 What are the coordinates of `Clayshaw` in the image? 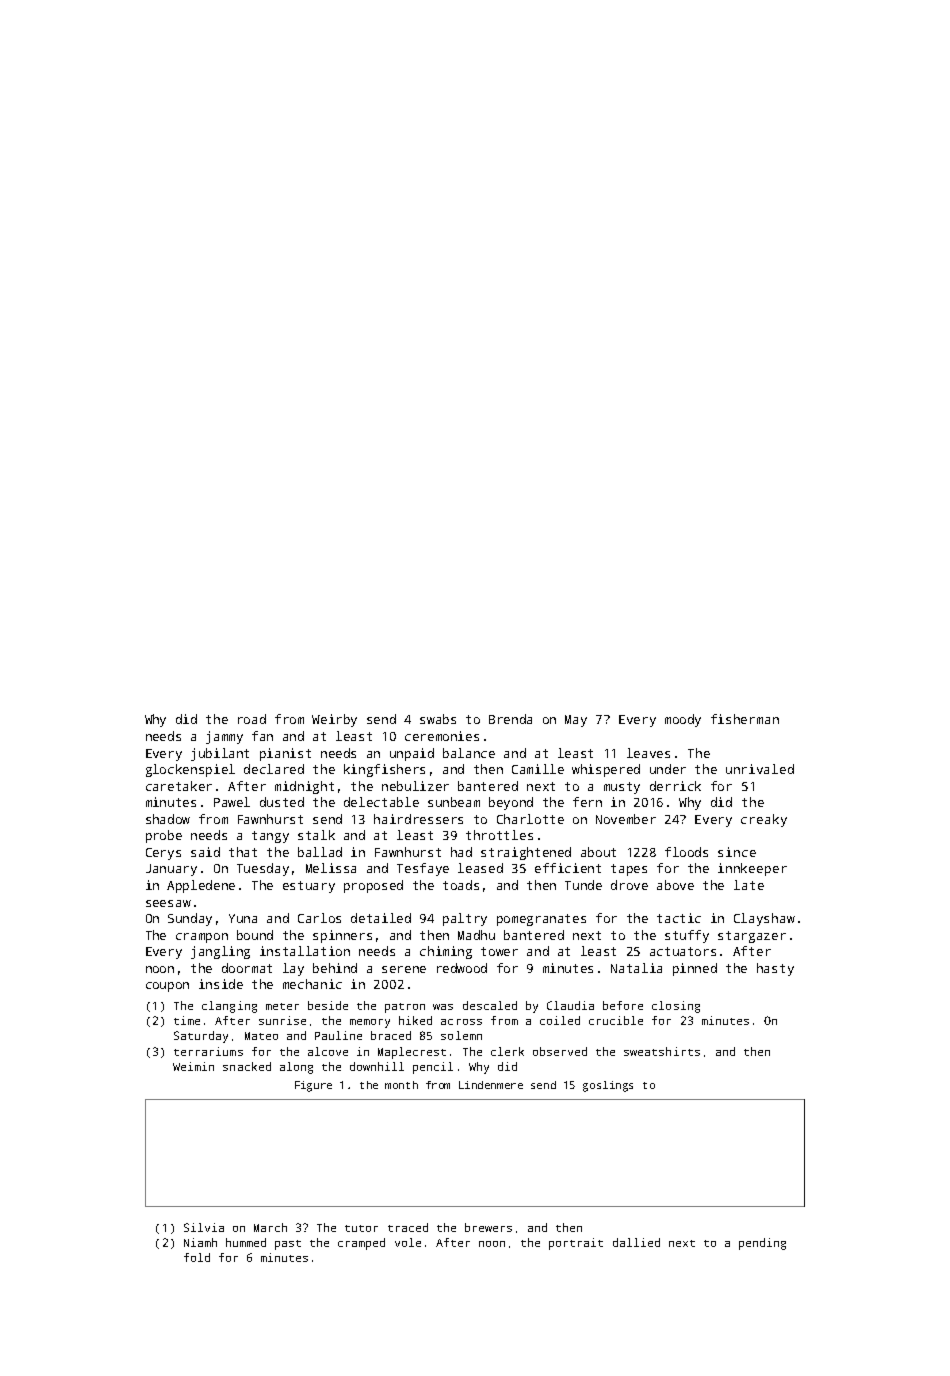 It's located at (764, 919).
